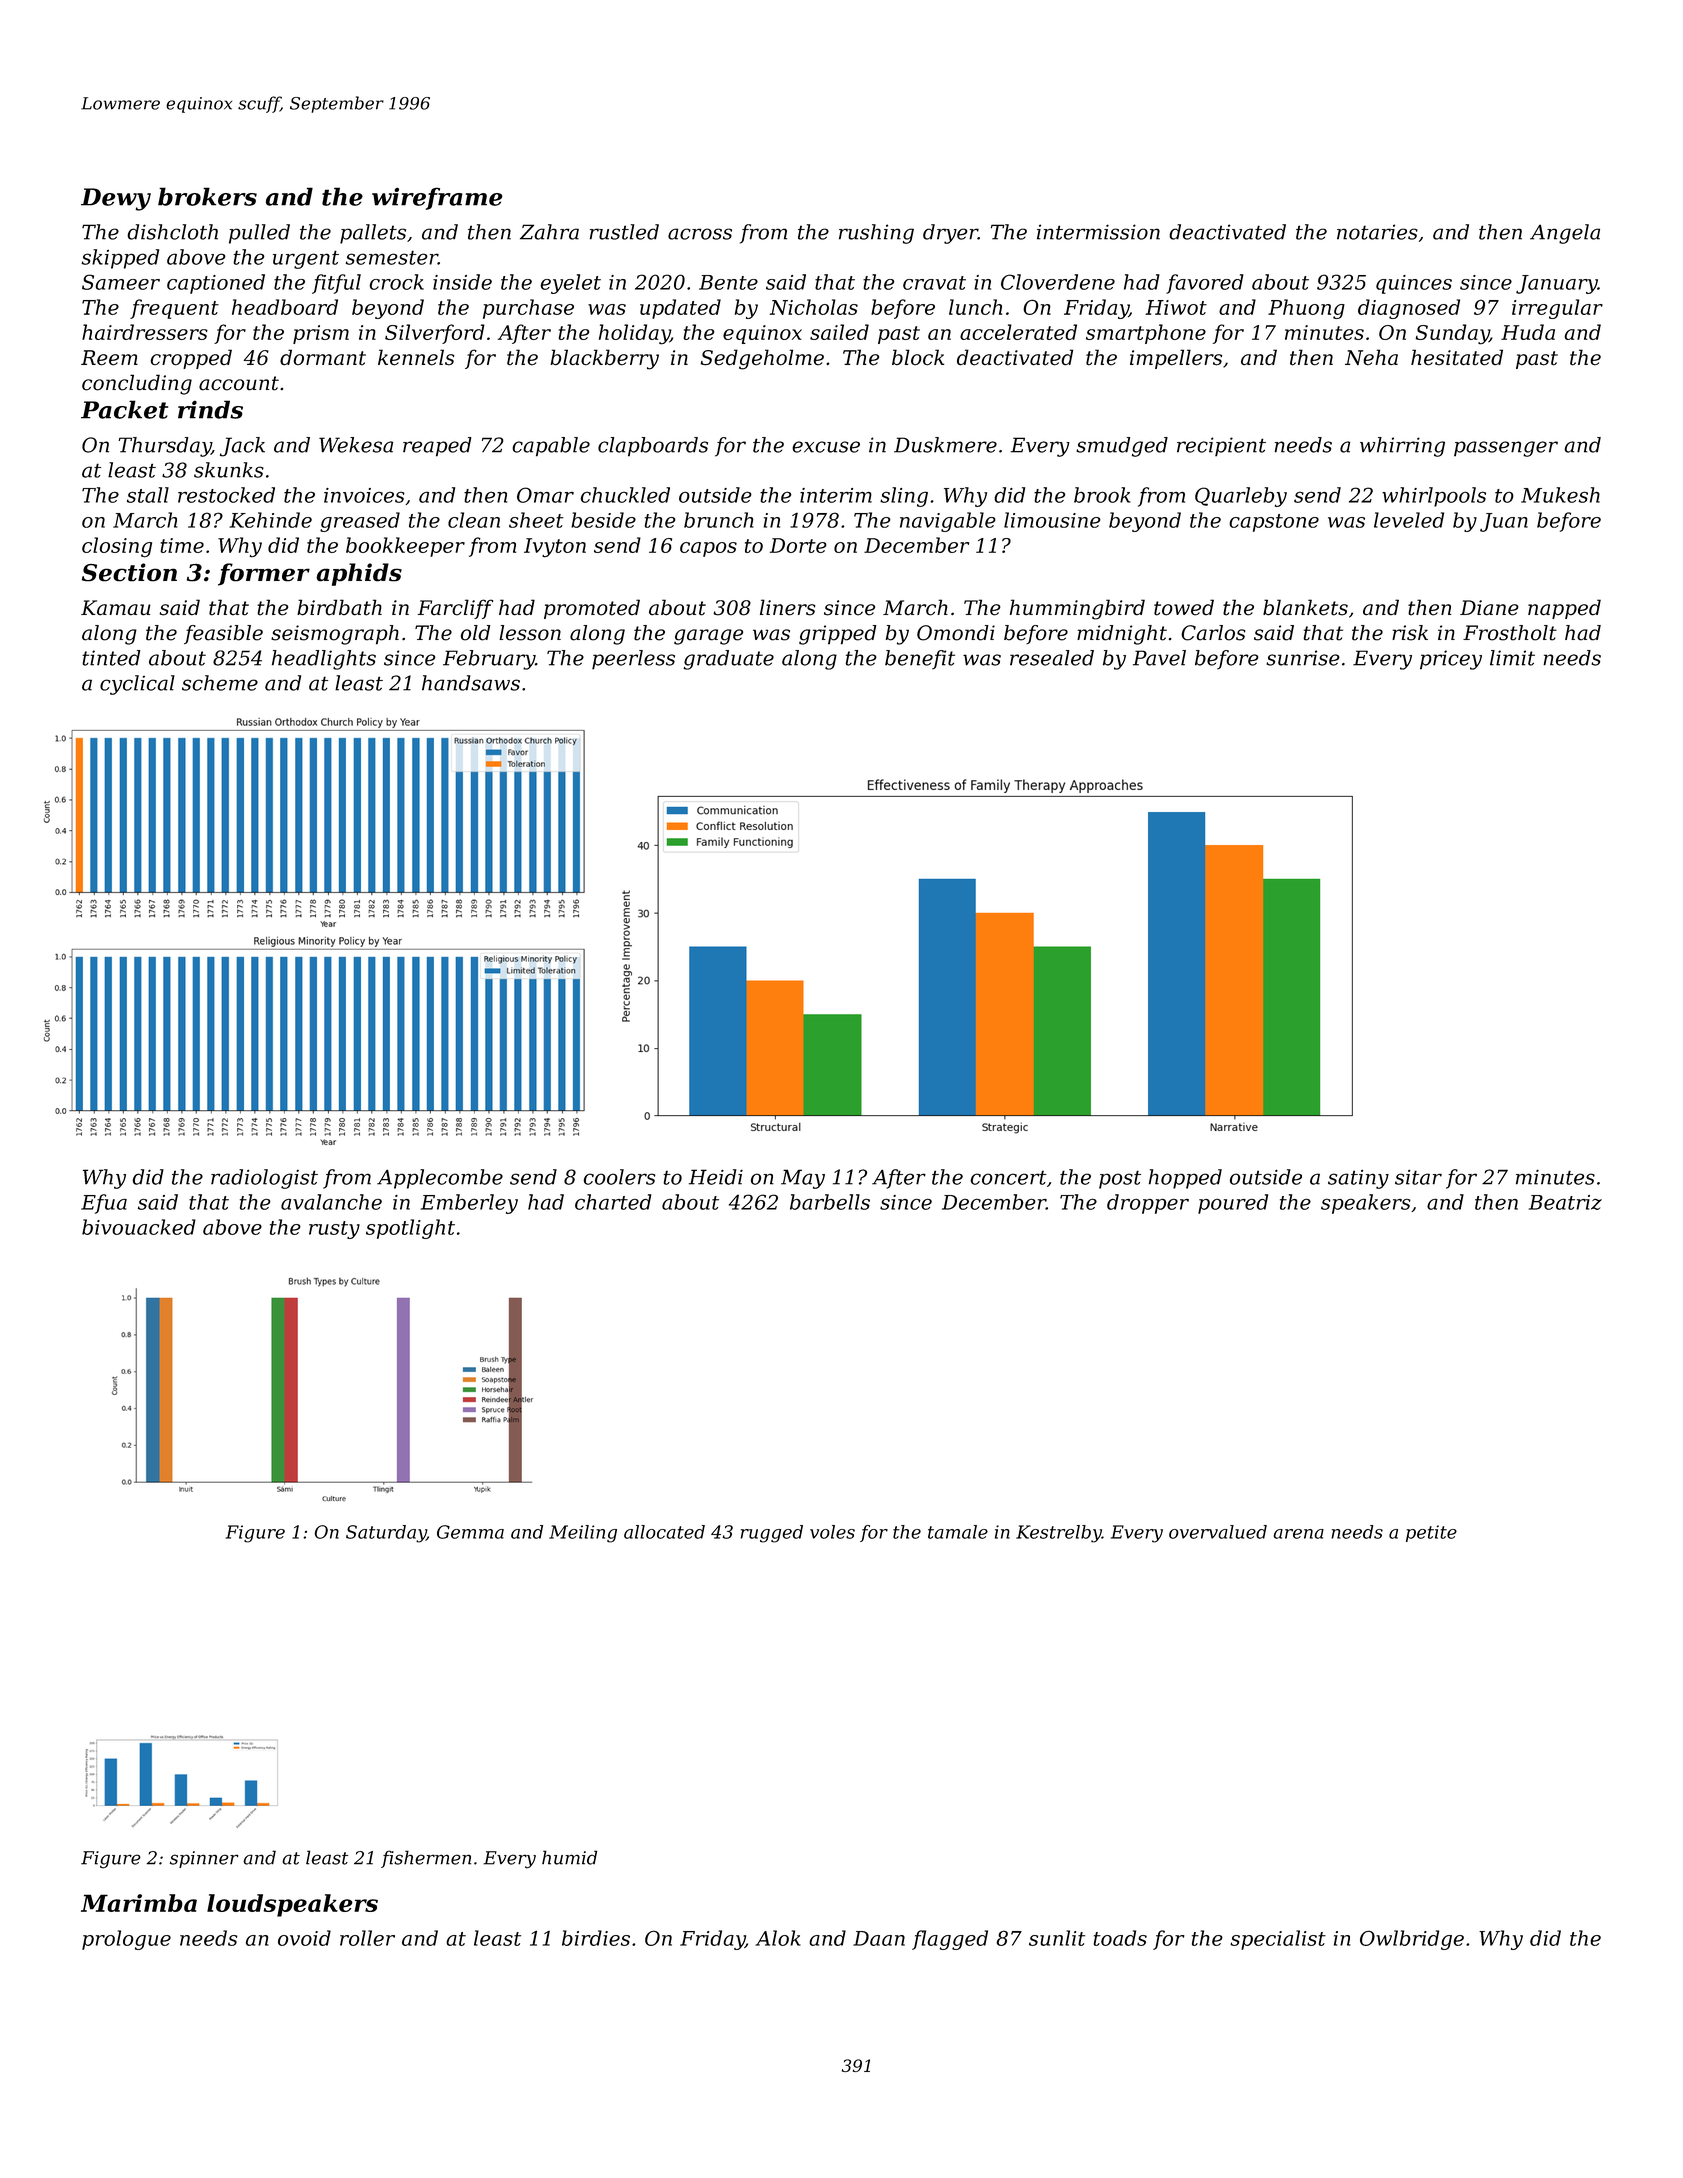 This screenshot has width=1683, height=2178. Describe the element at coordinates (729, 660) in the screenshot. I see `graduate` at that location.
